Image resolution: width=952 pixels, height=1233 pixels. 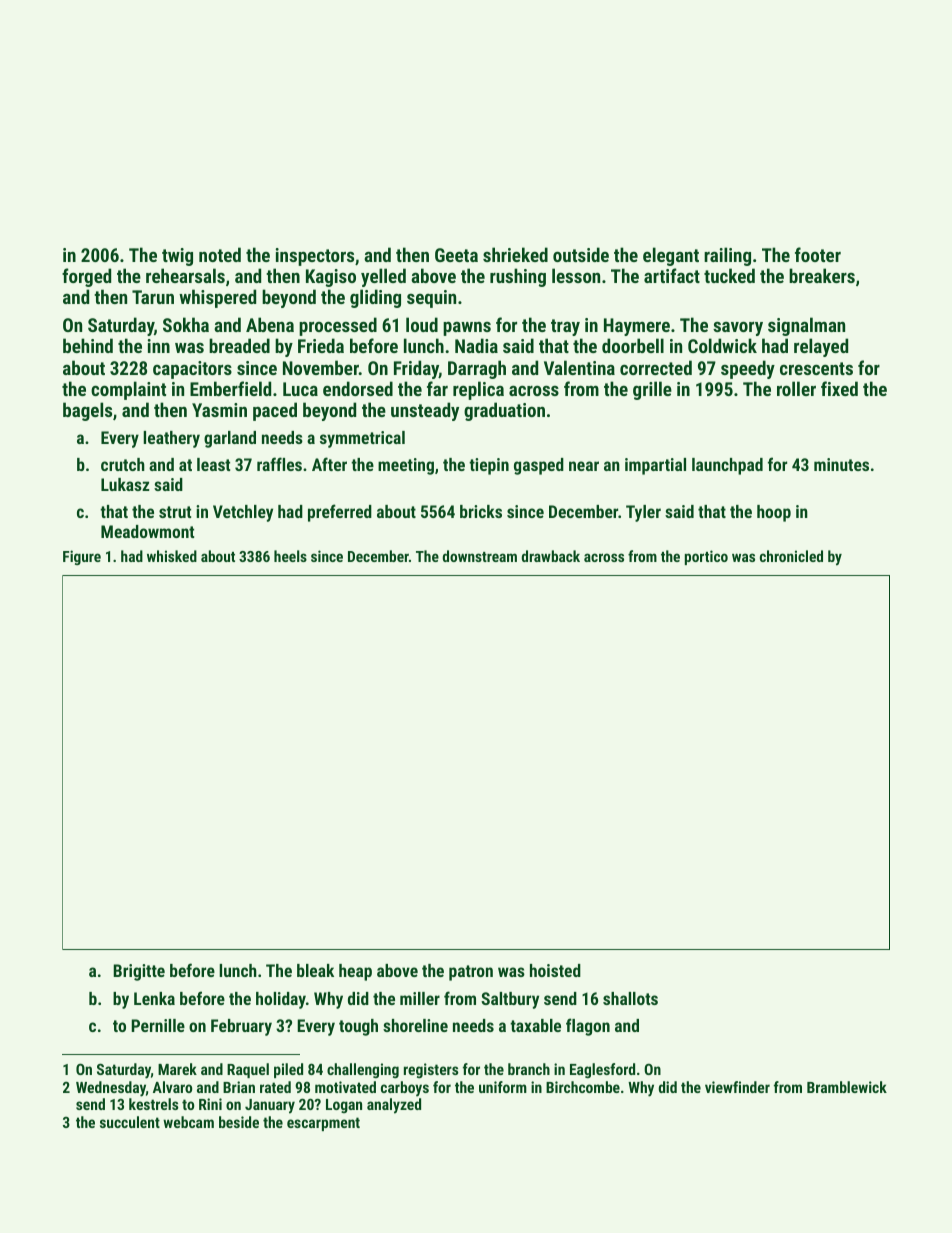 What do you see at coordinates (671, 256) in the screenshot?
I see `elegant` at bounding box center [671, 256].
